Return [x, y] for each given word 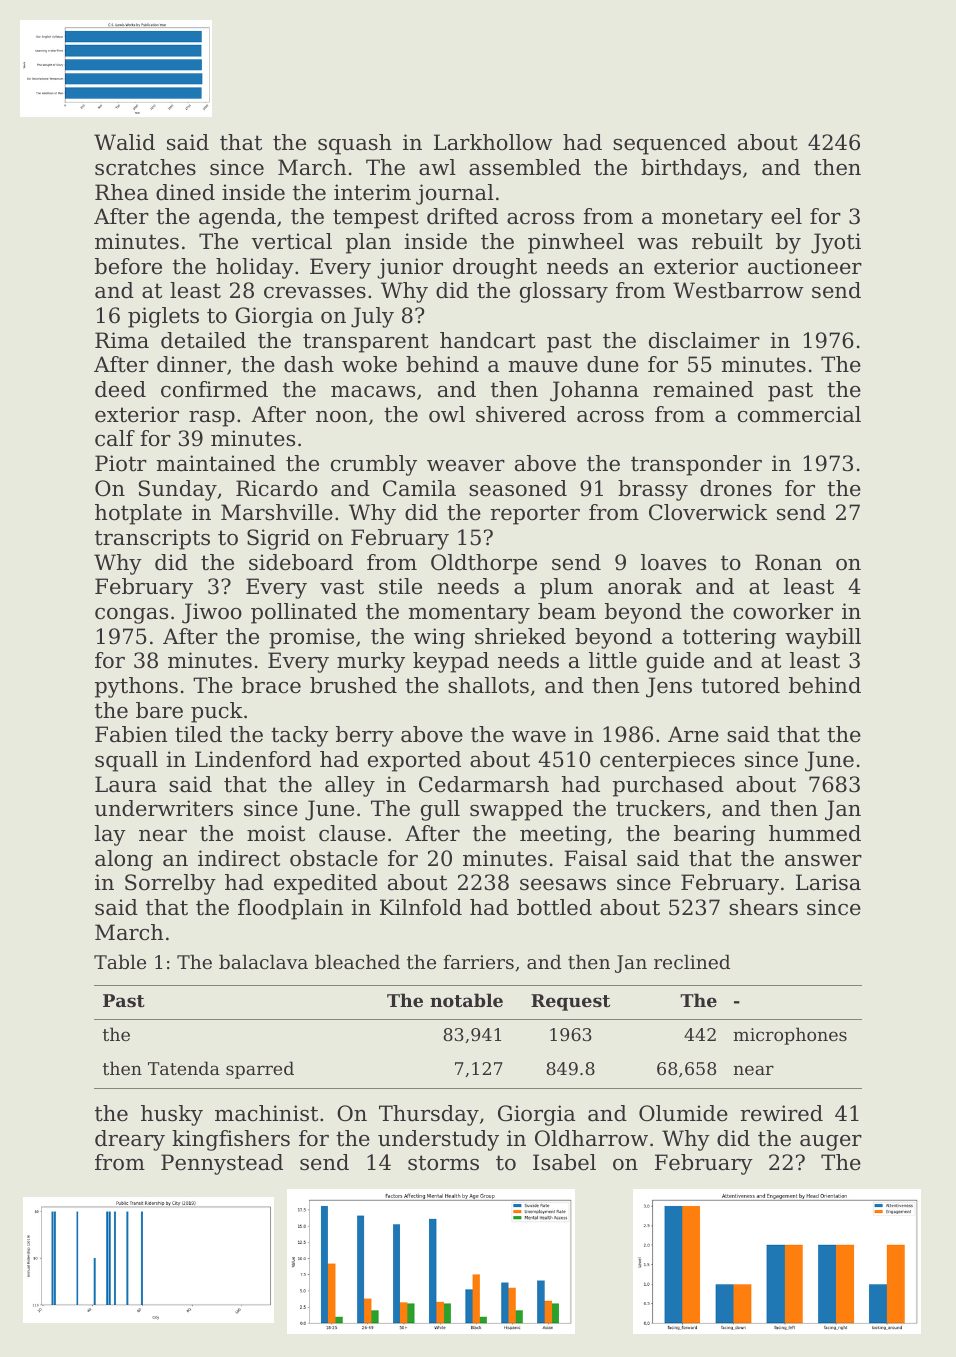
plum [566, 588]
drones [736, 488]
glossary [564, 292]
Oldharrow [591, 1138]
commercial [799, 414]
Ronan [788, 562]
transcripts [152, 539]
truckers [660, 808]
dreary [130, 1140]
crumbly [374, 465]
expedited [325, 884]
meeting [563, 835]
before [128, 266]
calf [115, 438]
